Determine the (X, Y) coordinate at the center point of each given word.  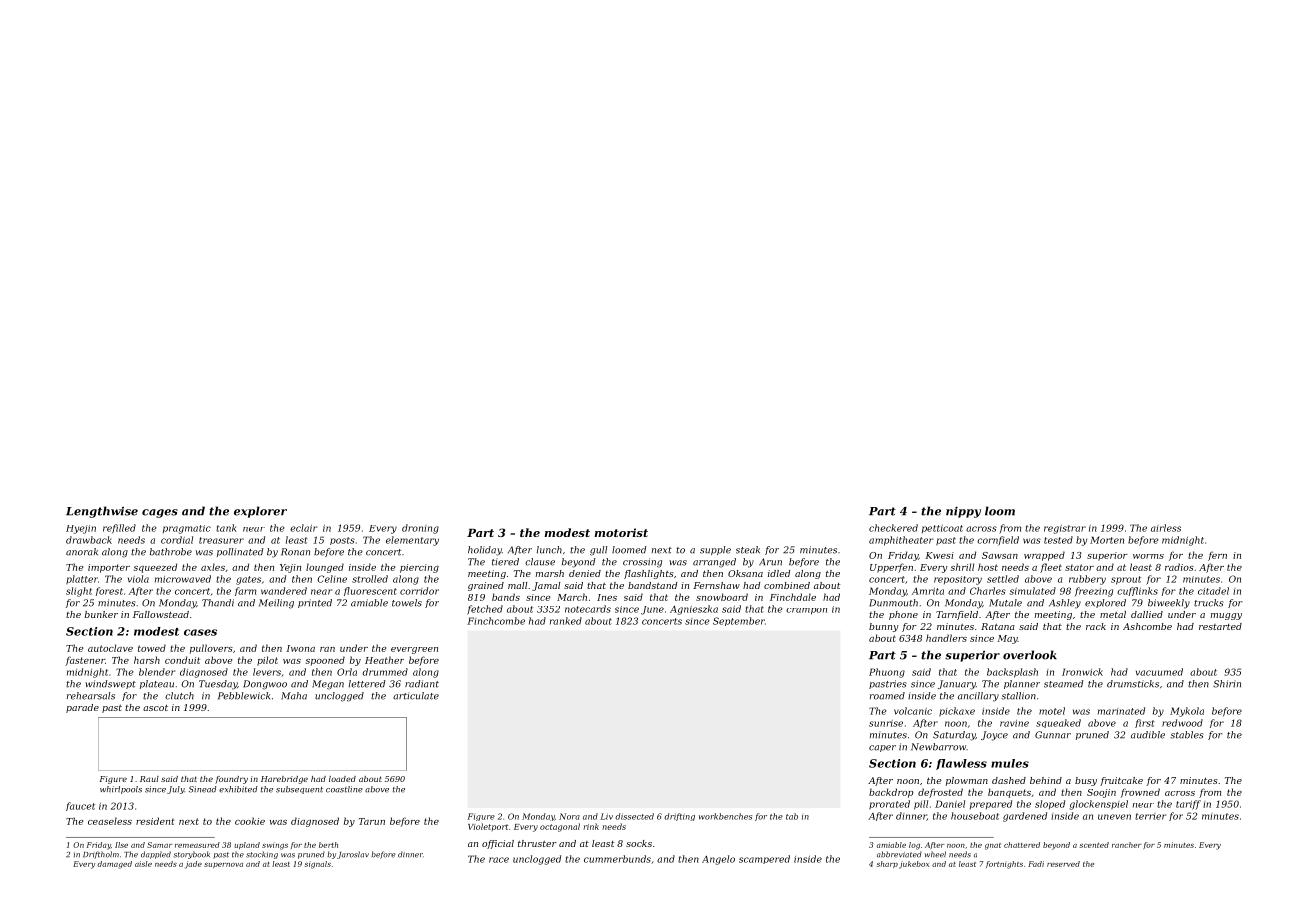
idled (779, 573)
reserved (1063, 864)
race (499, 860)
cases (200, 632)
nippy (963, 512)
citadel (1213, 591)
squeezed (155, 568)
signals (318, 865)
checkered (893, 528)
